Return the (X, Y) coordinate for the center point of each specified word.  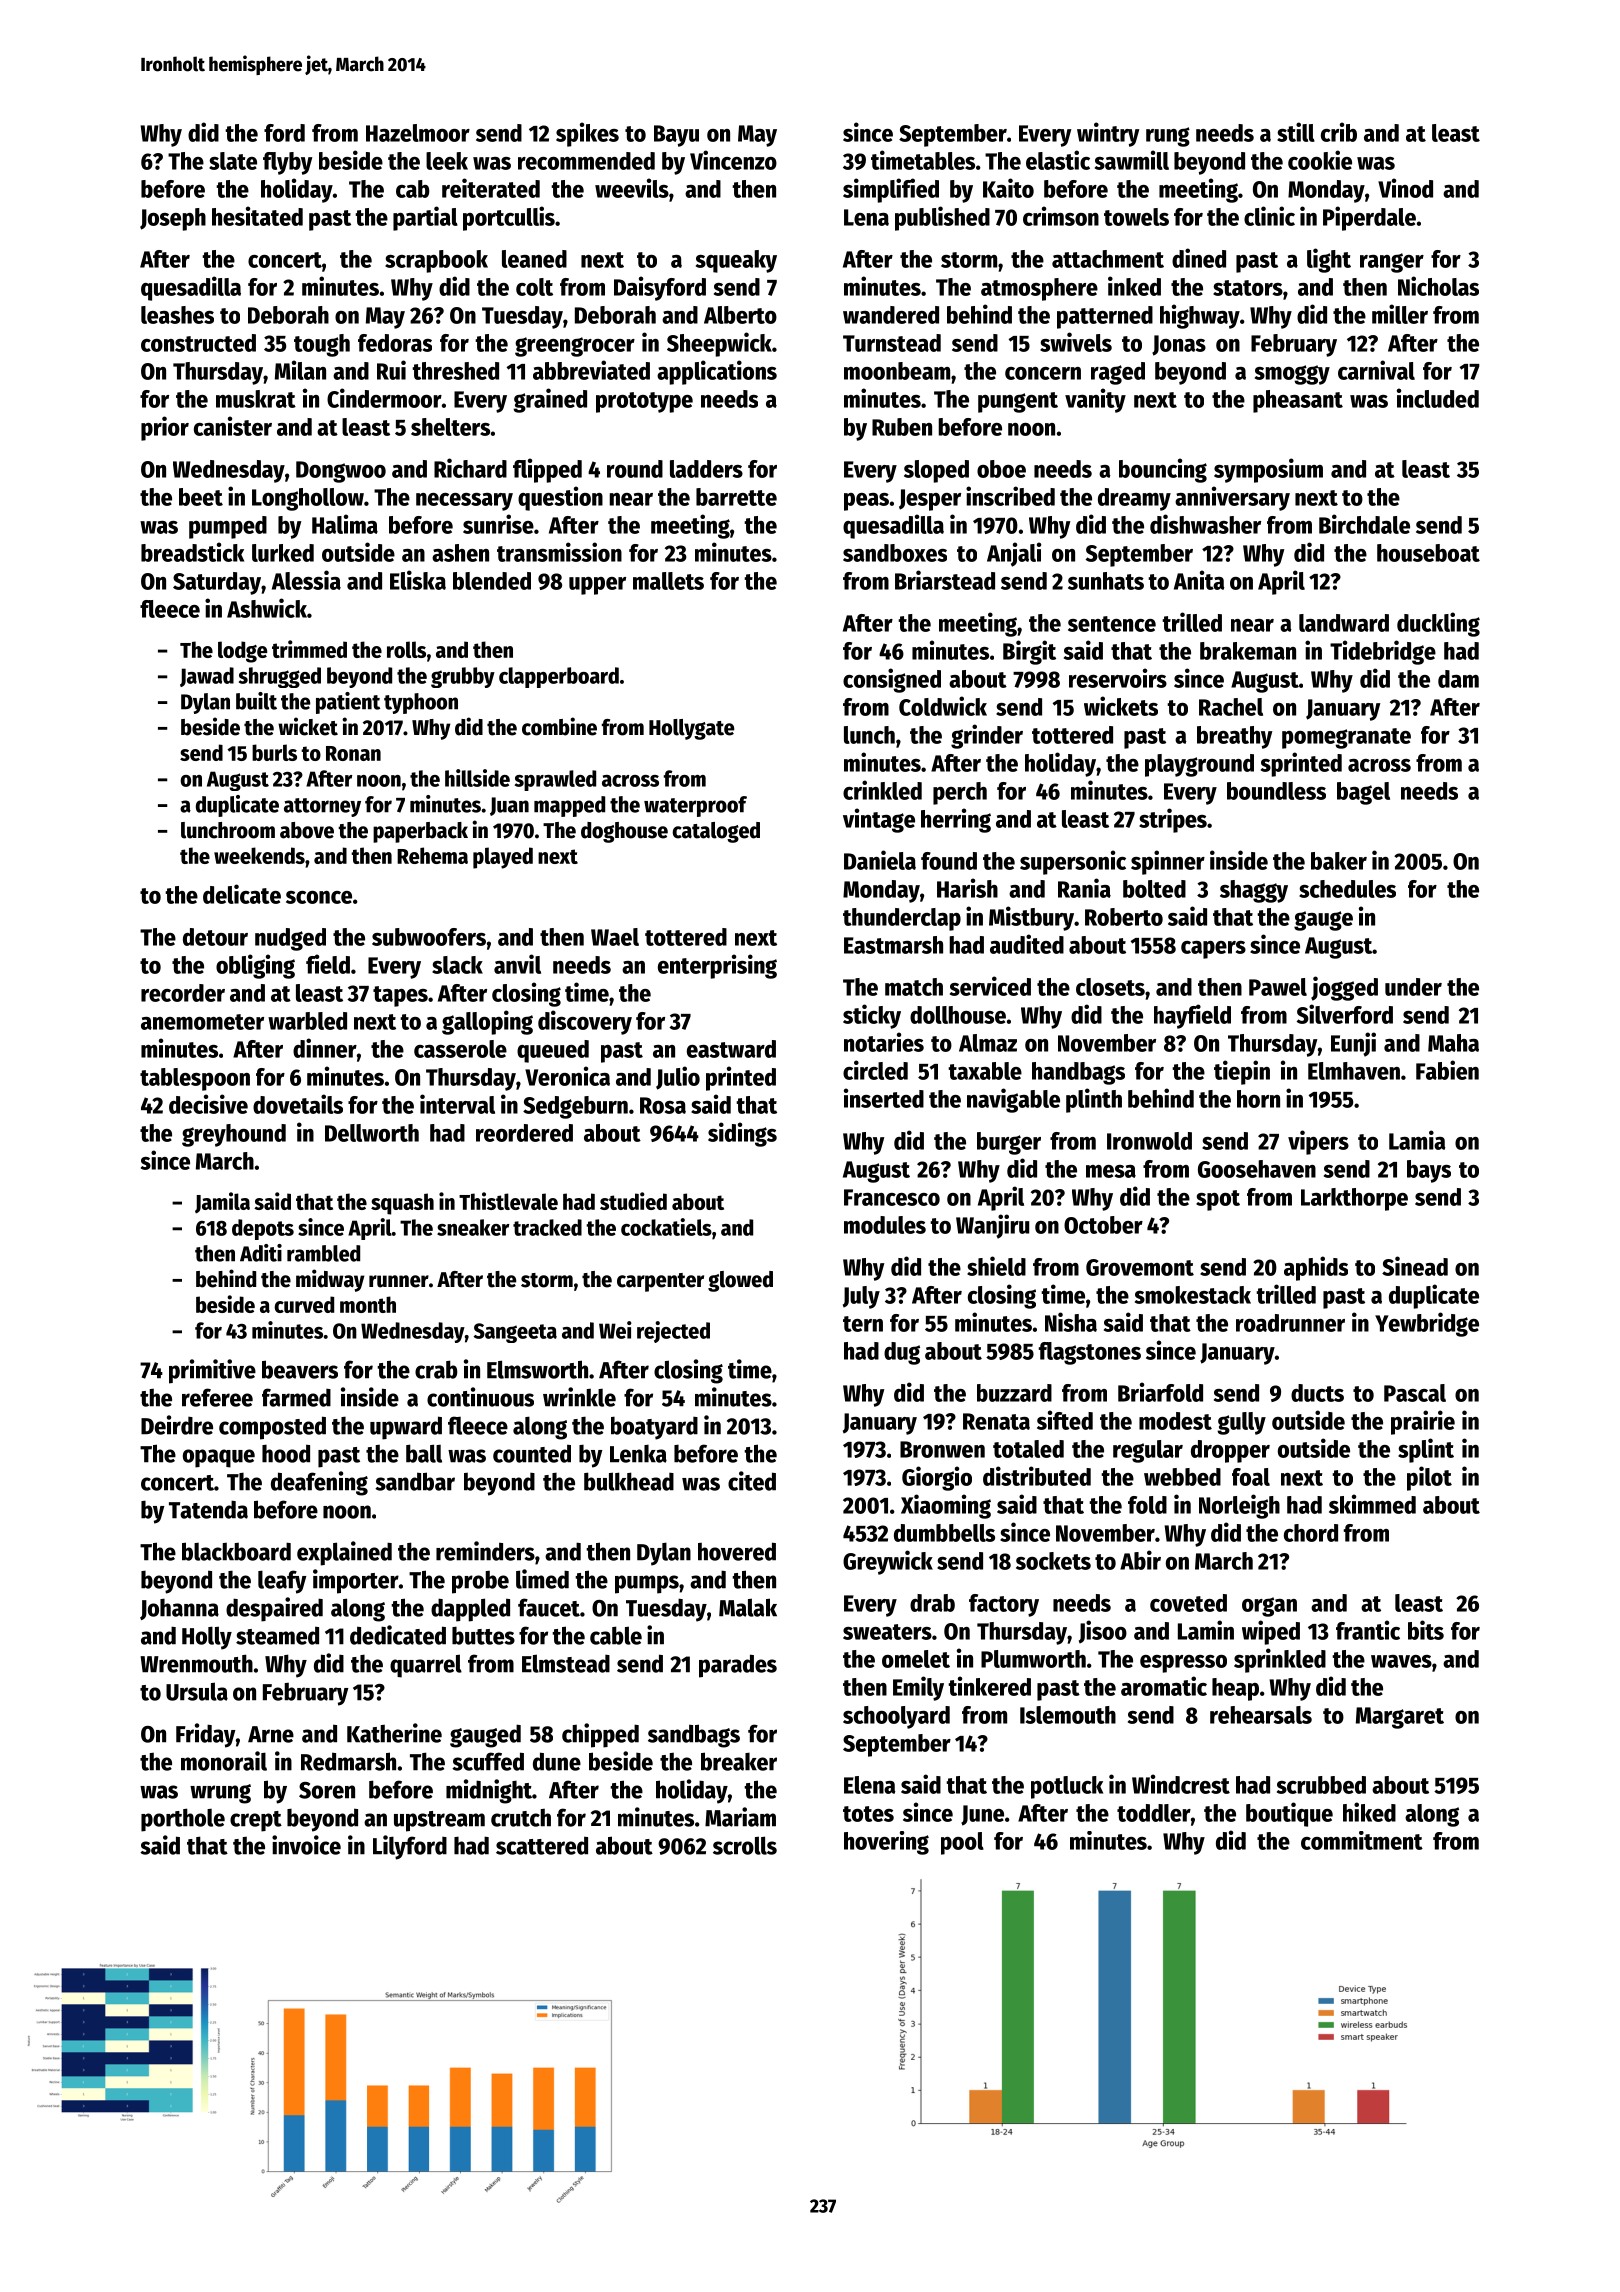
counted (532, 1453)
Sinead (1415, 1266)
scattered (542, 1845)
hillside (477, 778)
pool (962, 1843)
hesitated (257, 216)
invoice (306, 1845)
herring (956, 820)
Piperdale (1369, 218)
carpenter (660, 1282)
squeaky (736, 261)
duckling (1438, 624)
